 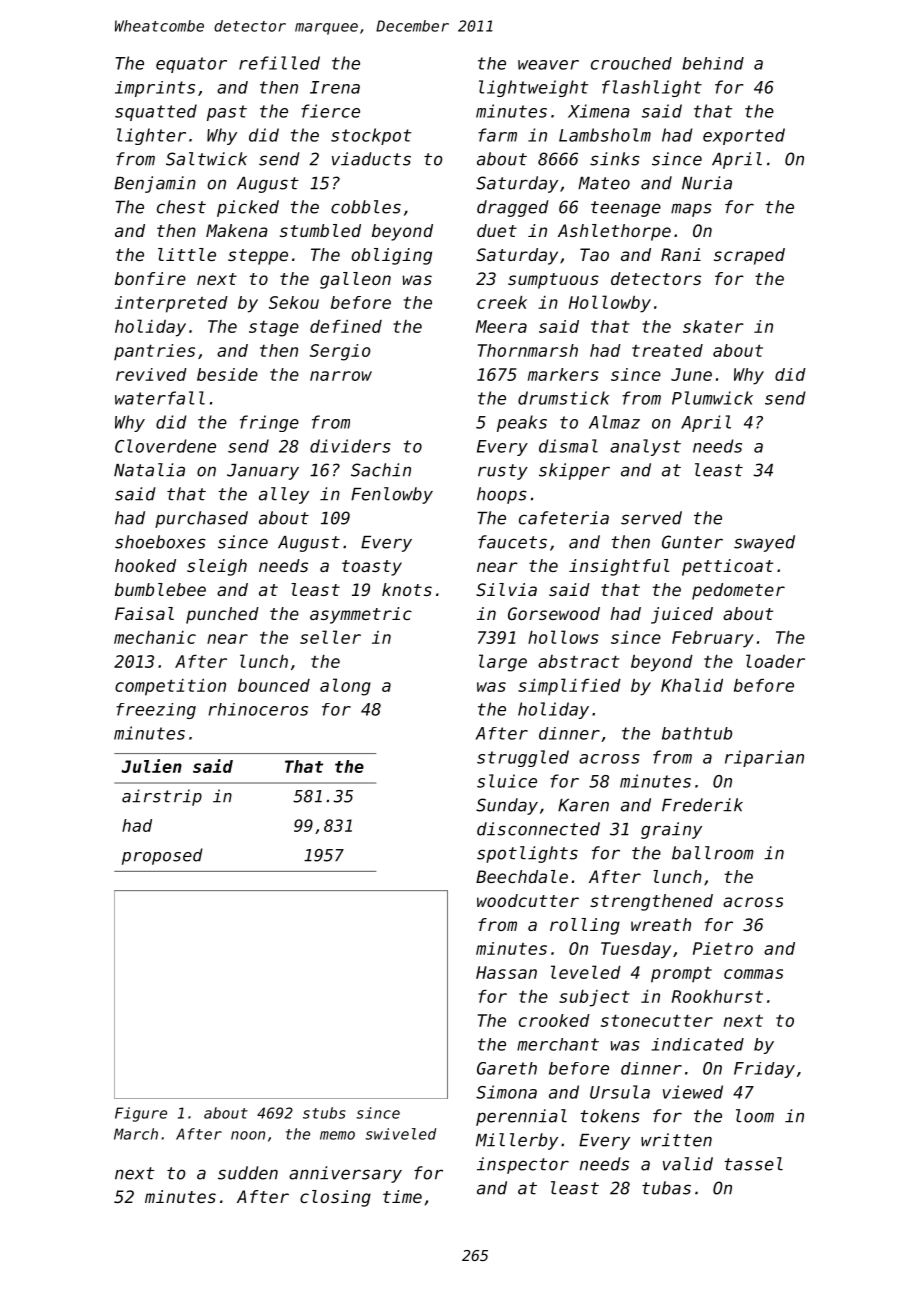 What do you see at coordinates (187, 254) in the screenshot?
I see `little` at bounding box center [187, 254].
